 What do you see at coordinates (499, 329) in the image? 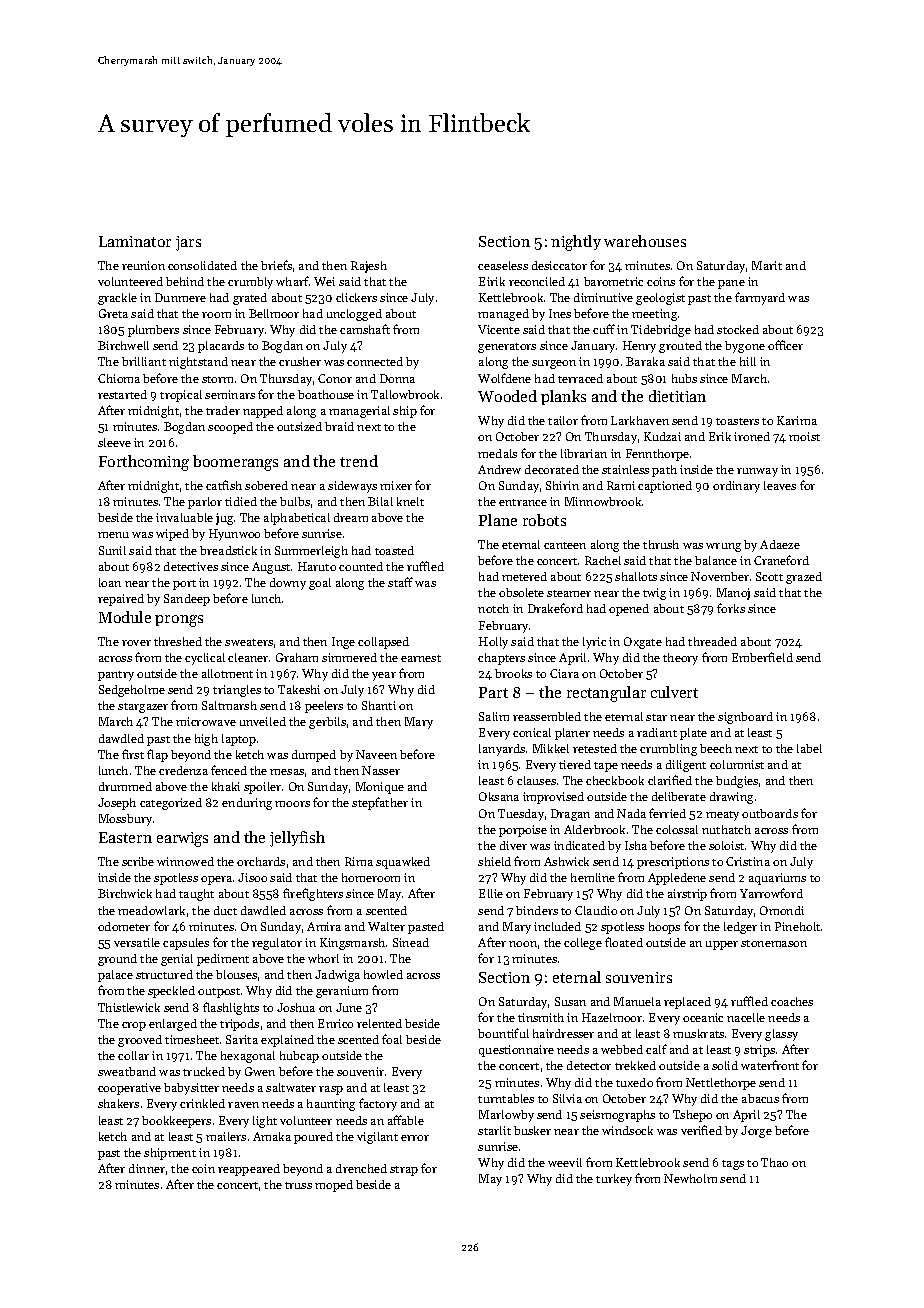
I see `Vicente` at bounding box center [499, 329].
